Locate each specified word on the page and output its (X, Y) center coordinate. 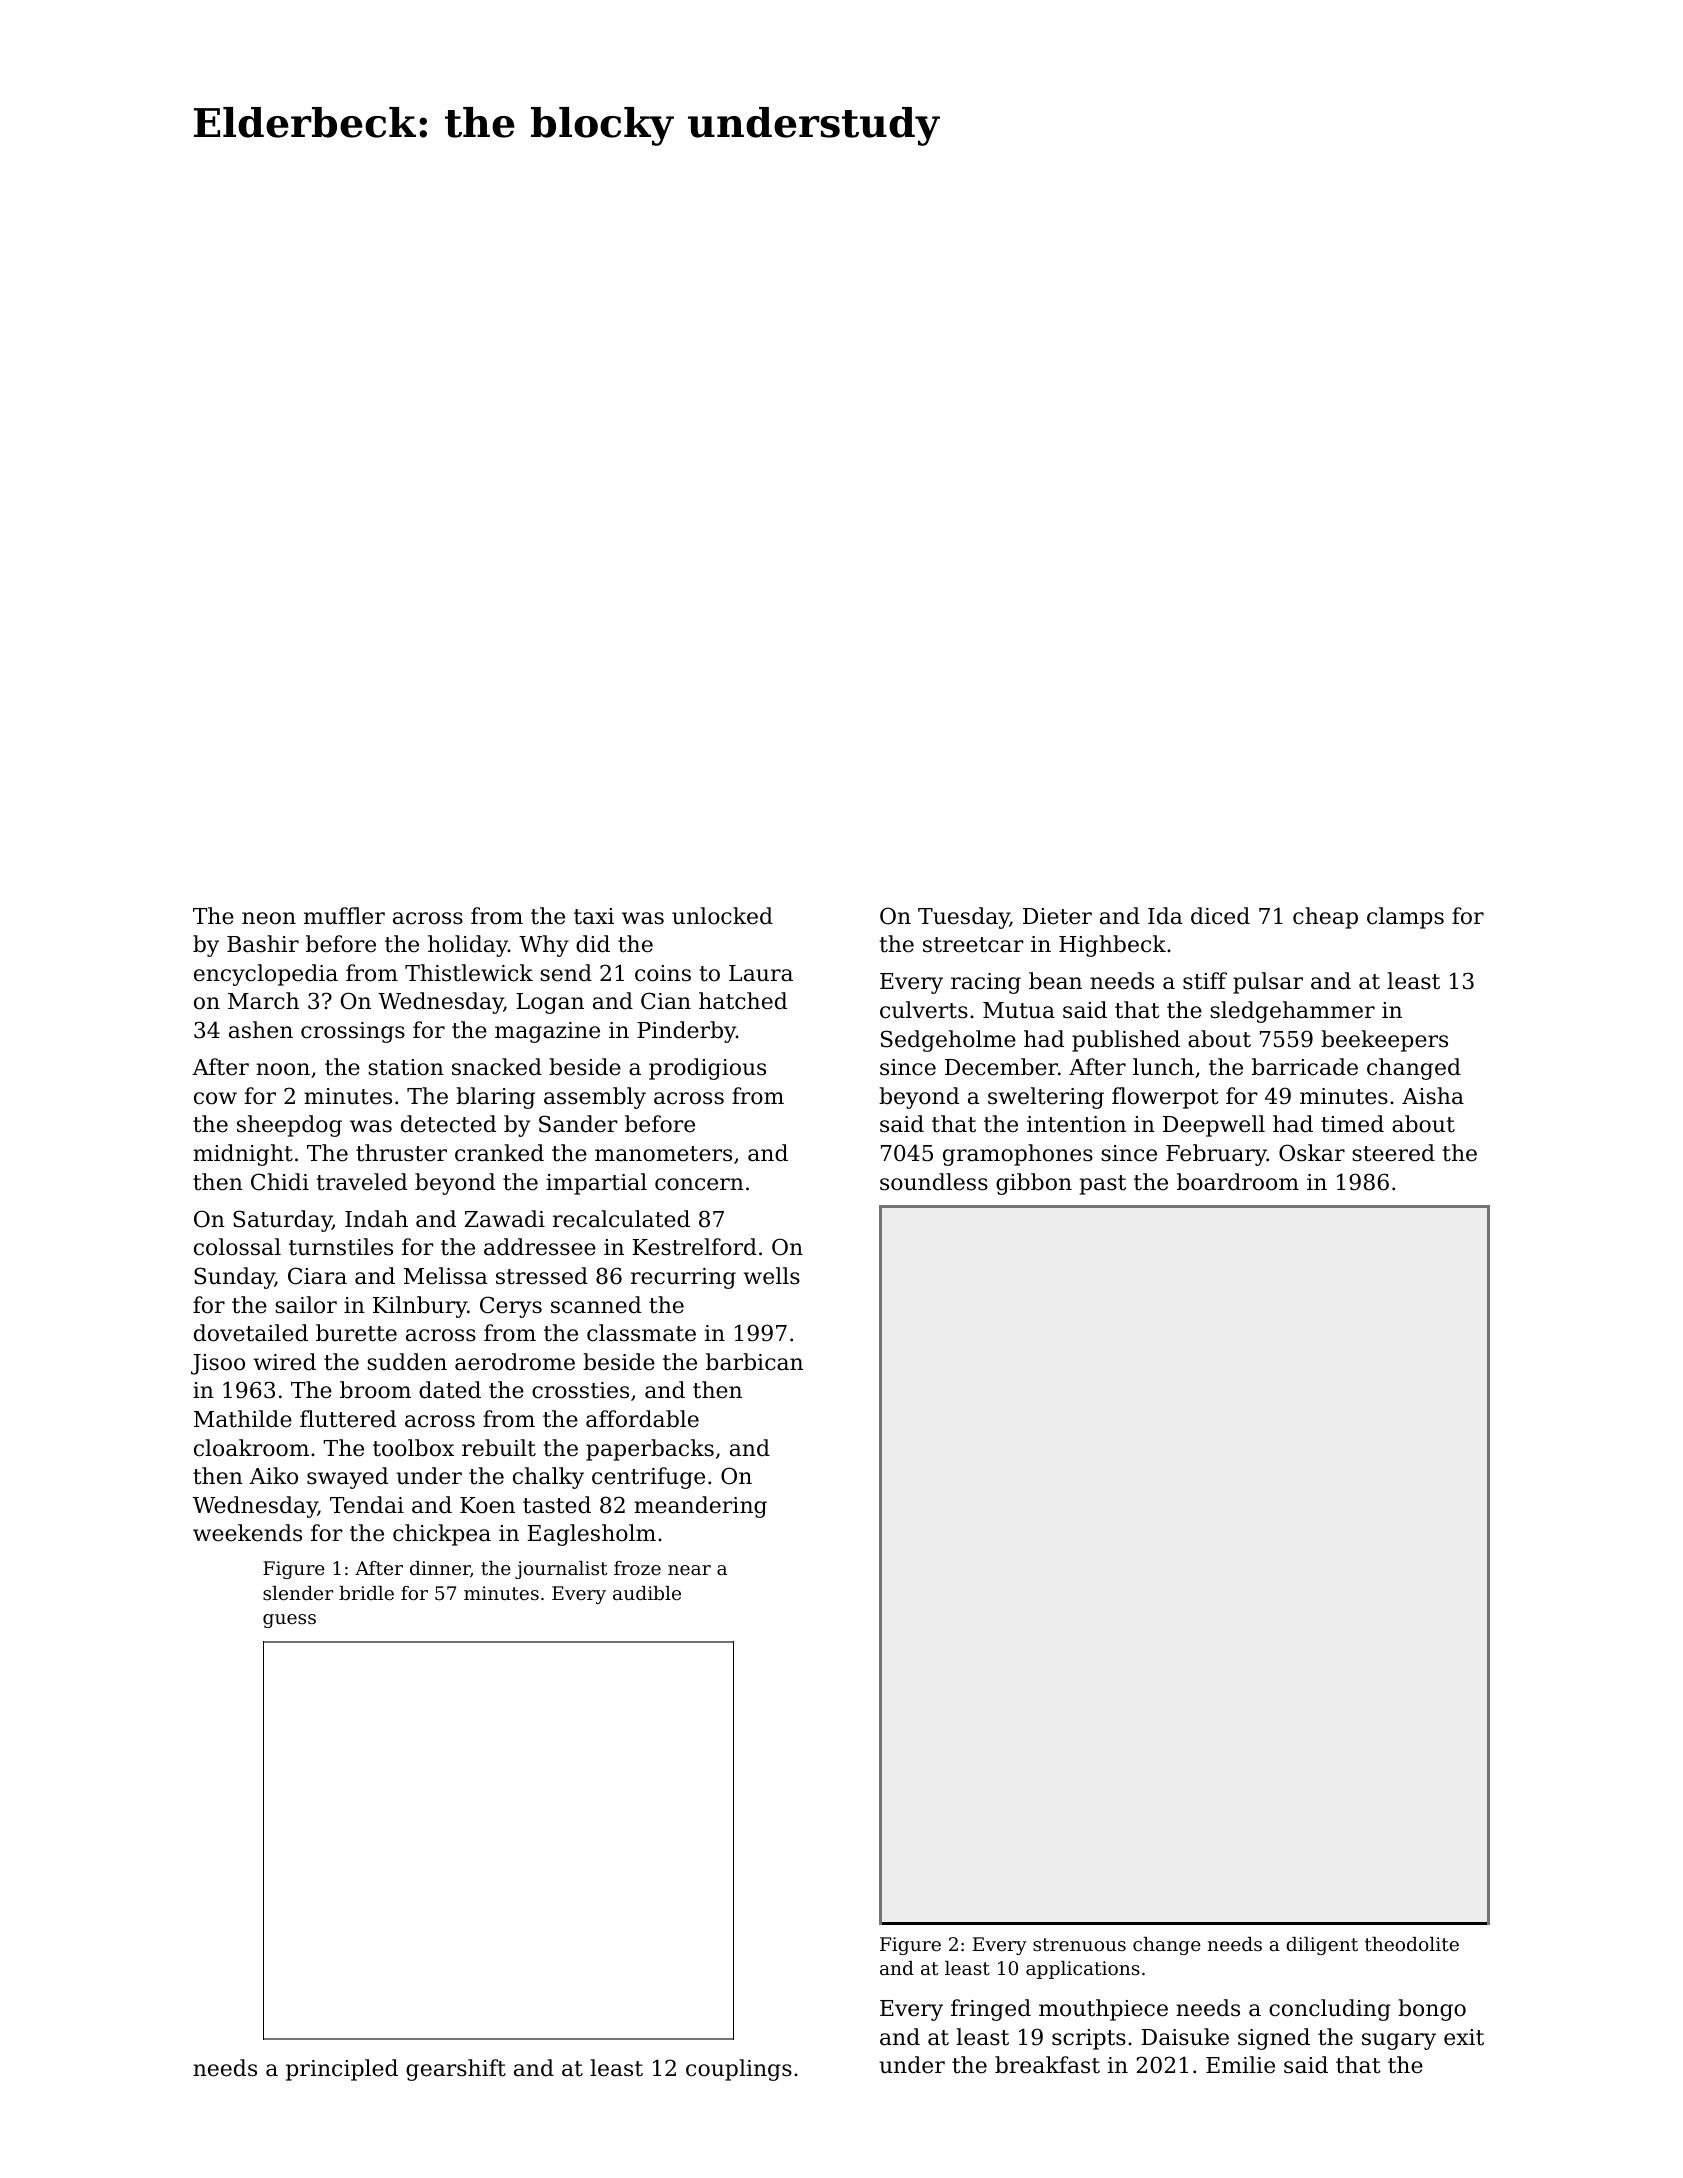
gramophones (1018, 1155)
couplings (739, 2070)
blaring (495, 1098)
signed (1274, 2039)
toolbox (413, 1448)
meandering (700, 1507)
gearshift (456, 2070)
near (689, 1570)
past (1102, 1185)
